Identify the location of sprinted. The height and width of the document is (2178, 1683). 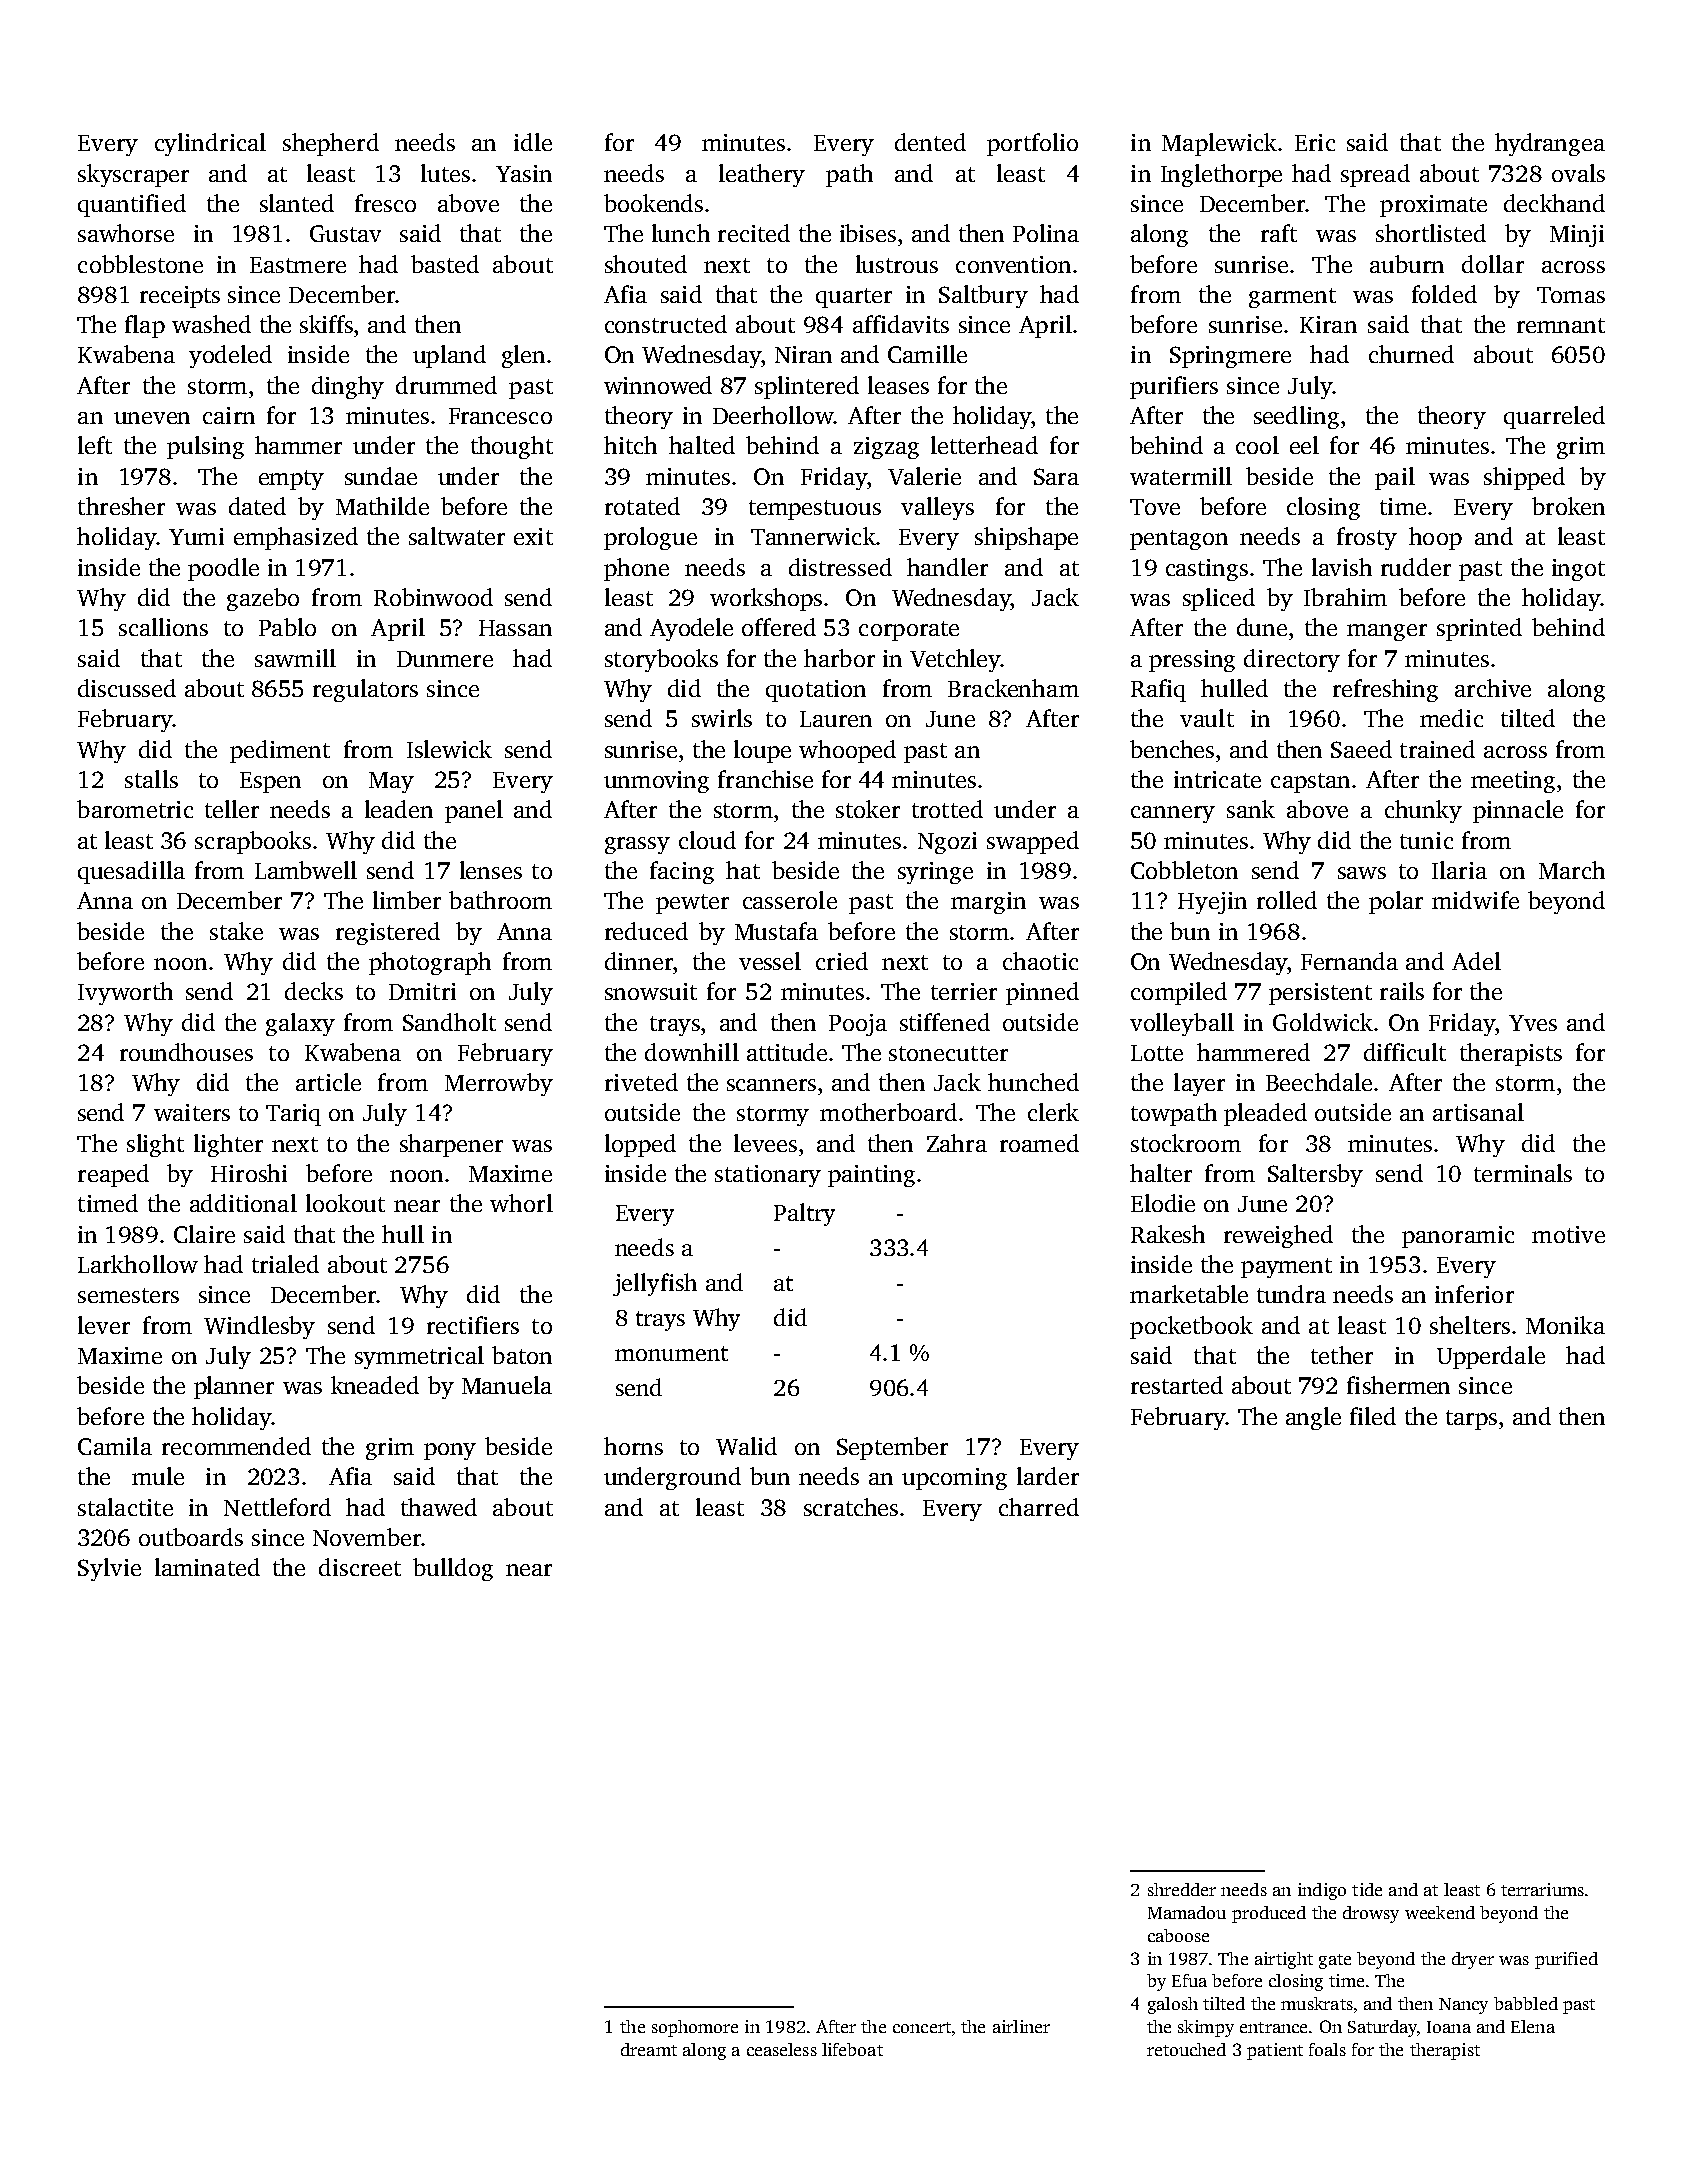
(1479, 629).
